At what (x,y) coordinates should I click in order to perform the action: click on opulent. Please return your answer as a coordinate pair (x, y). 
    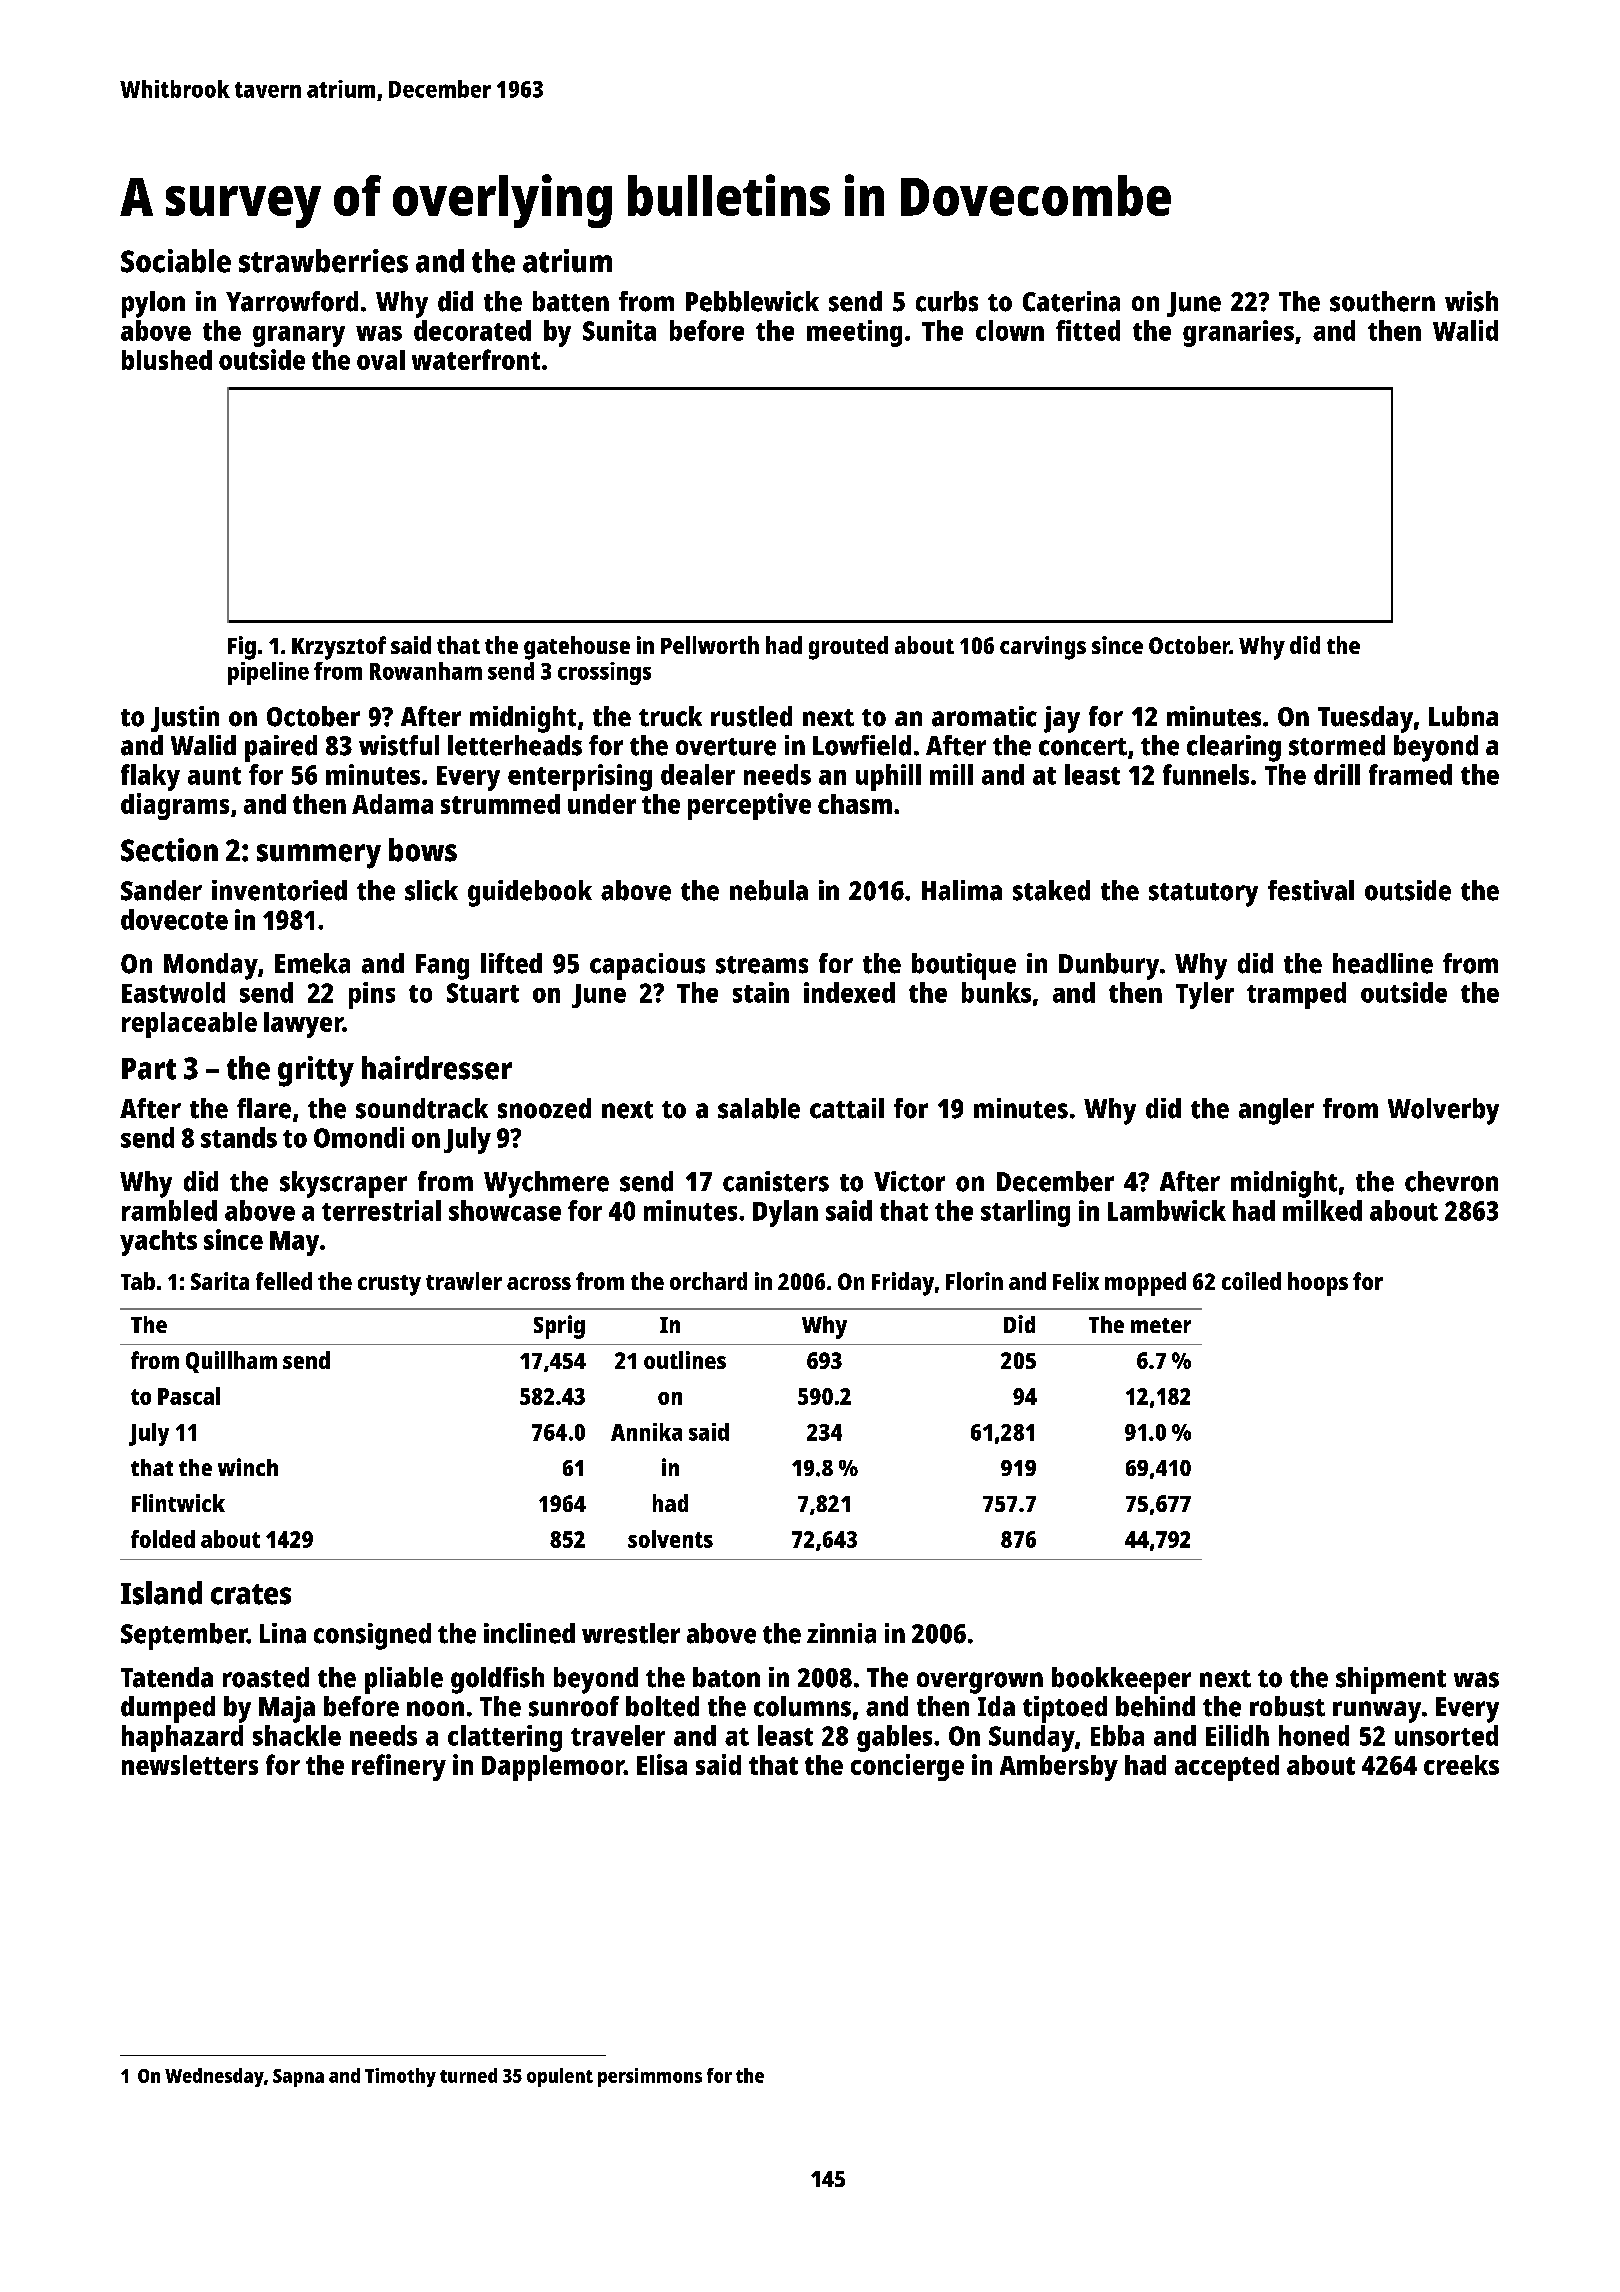
    Looking at the image, I should click on (560, 2077).
